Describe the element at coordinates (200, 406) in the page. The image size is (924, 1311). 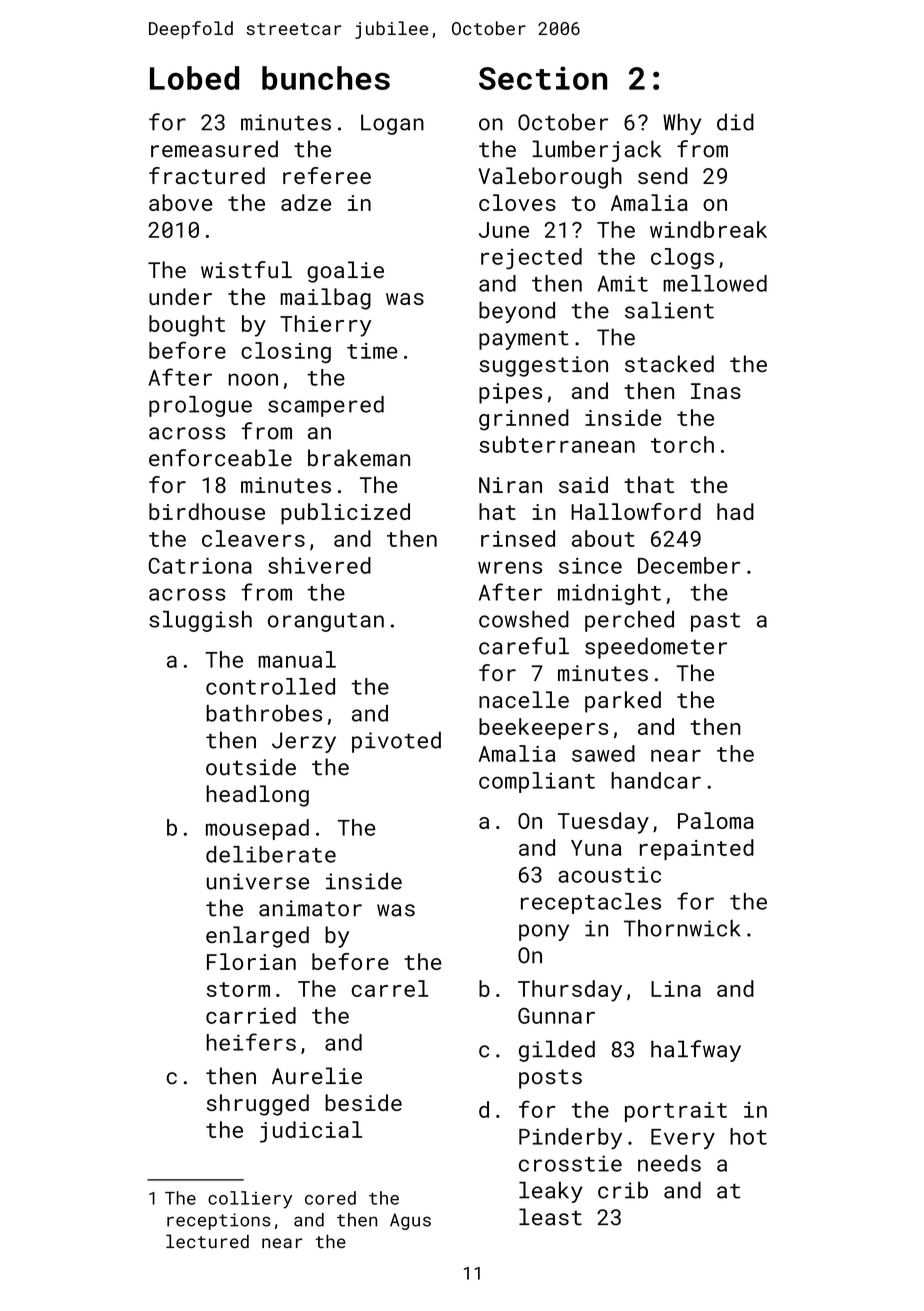
I see `prologue` at that location.
